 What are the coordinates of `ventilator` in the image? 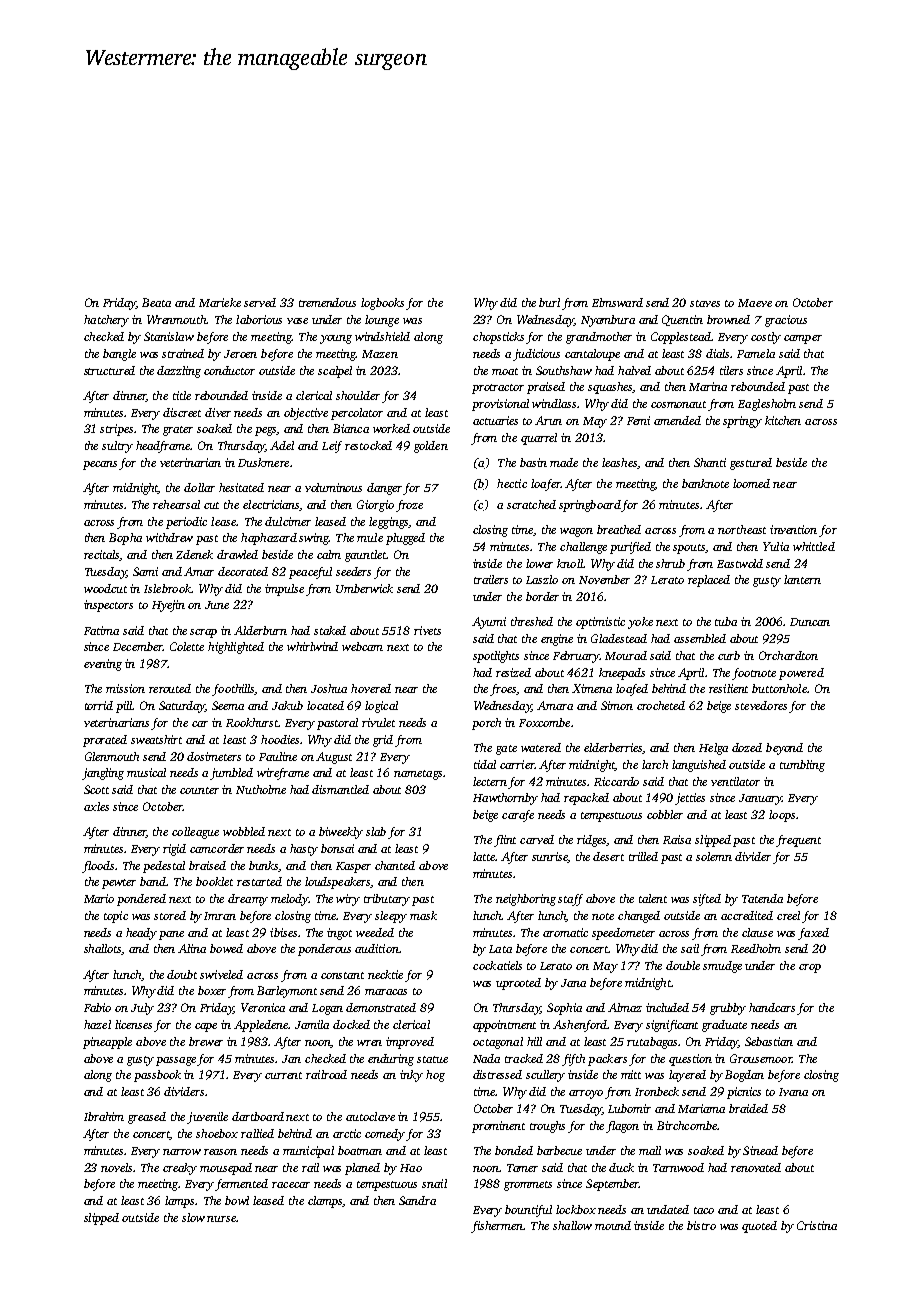 It's located at (735, 781).
